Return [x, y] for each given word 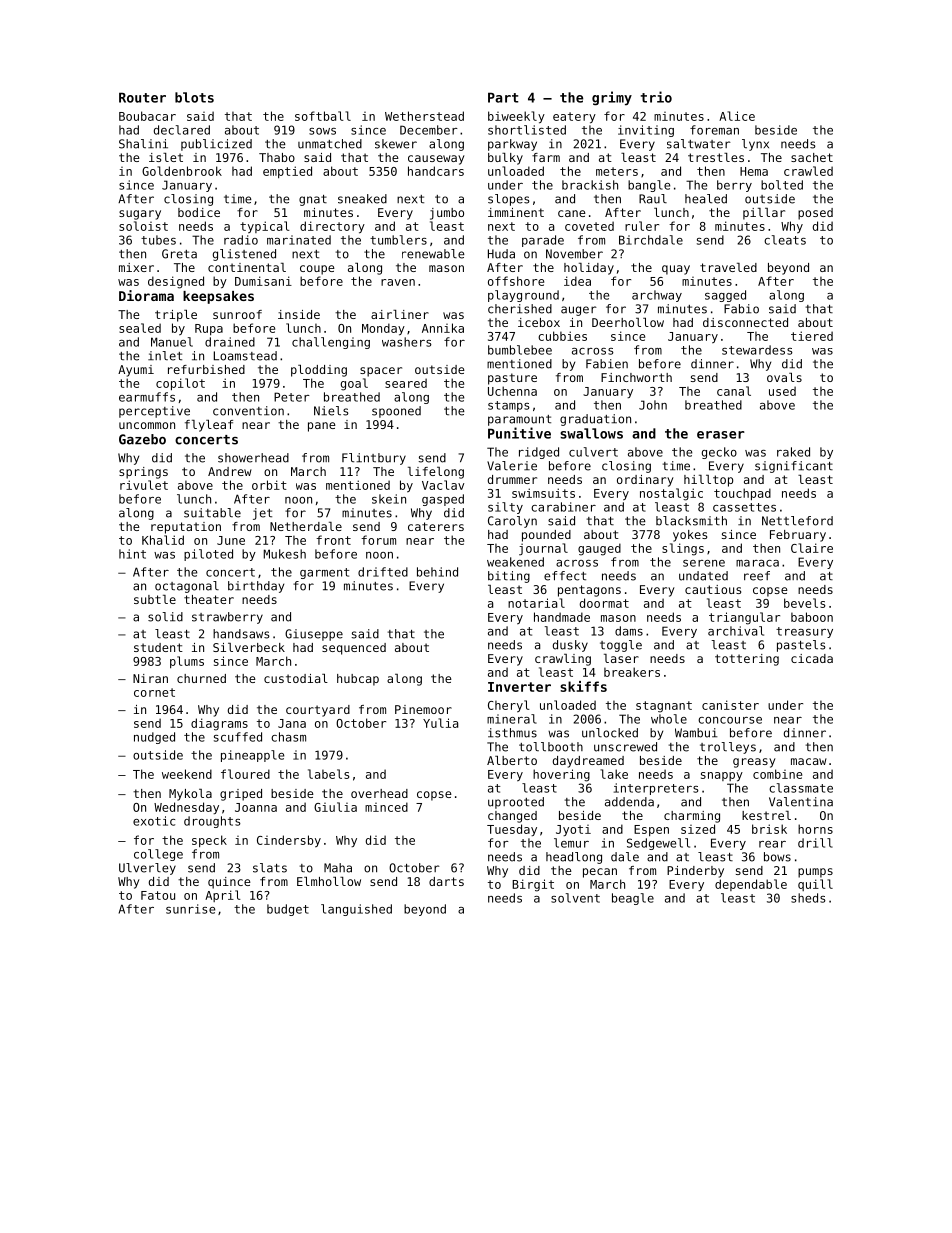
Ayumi [136, 371]
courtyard [318, 711]
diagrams [219, 724]
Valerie [512, 466]
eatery [574, 118]
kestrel [766, 815]
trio [656, 97]
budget [288, 910]
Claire [812, 548]
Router [142, 97]
